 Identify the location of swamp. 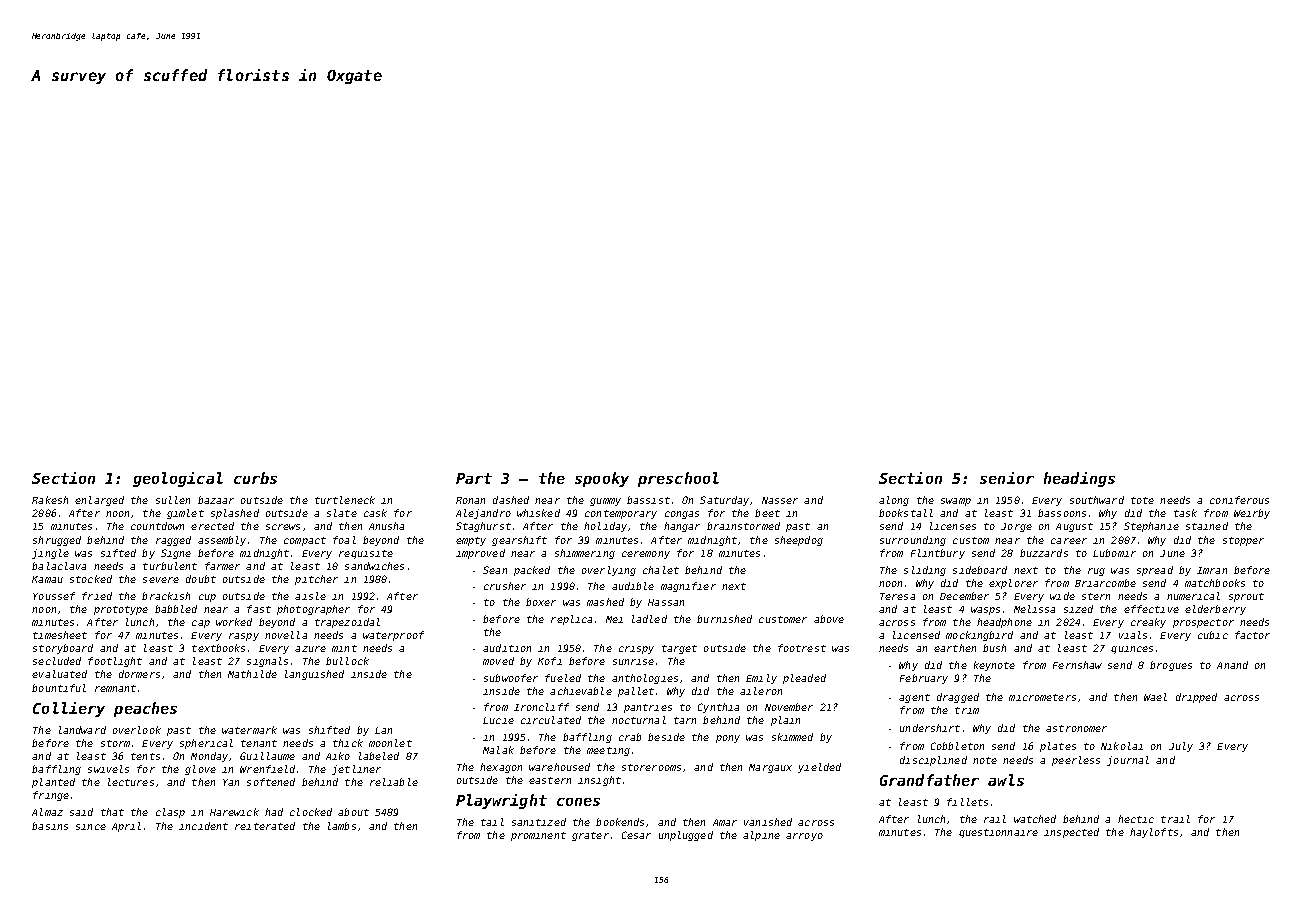
(956, 502).
